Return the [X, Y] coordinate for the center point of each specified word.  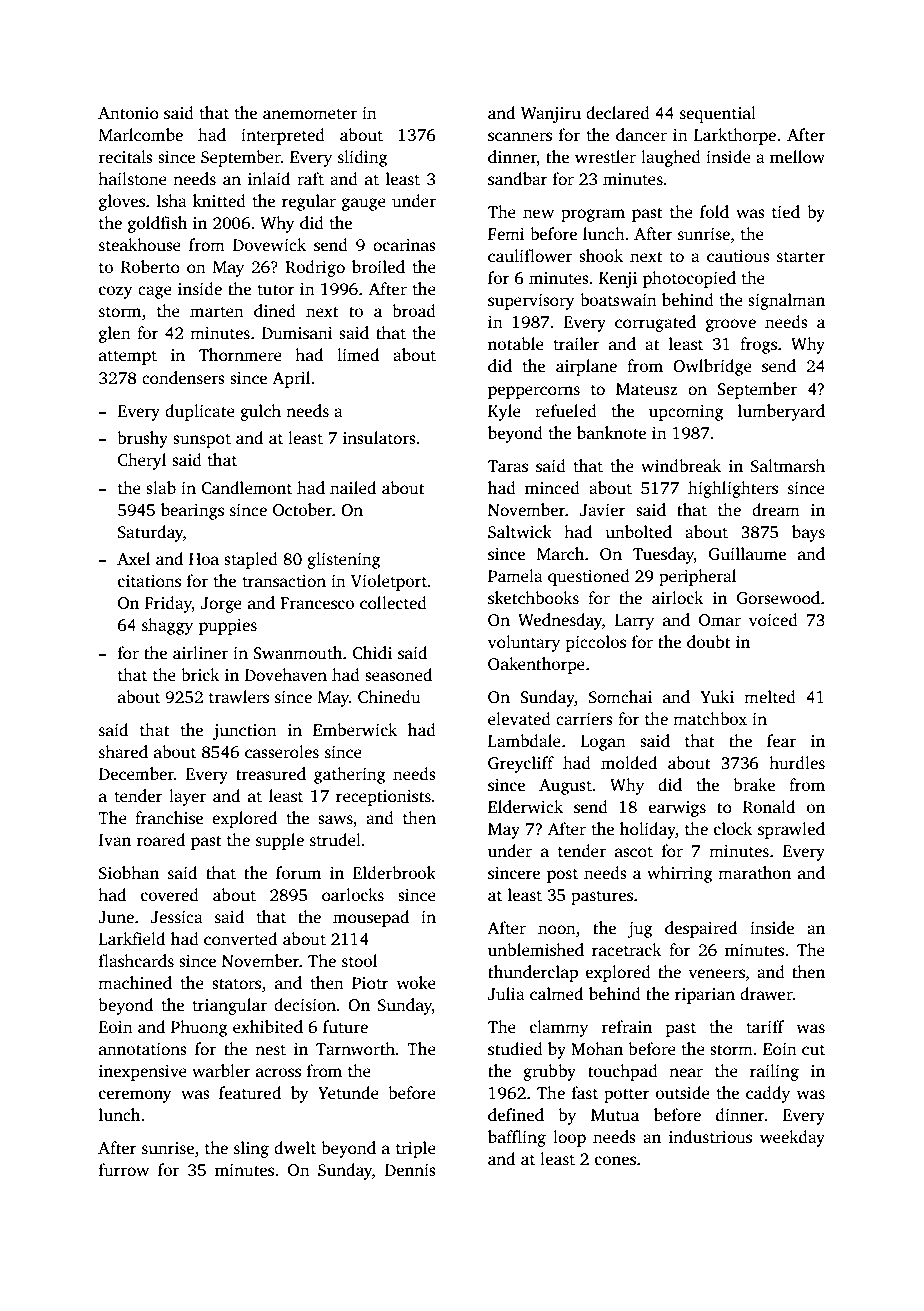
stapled [251, 560]
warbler [221, 1070]
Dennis [410, 1170]
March [560, 554]
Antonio [128, 113]
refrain [627, 1027]
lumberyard [781, 412]
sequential [718, 114]
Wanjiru [551, 115]
